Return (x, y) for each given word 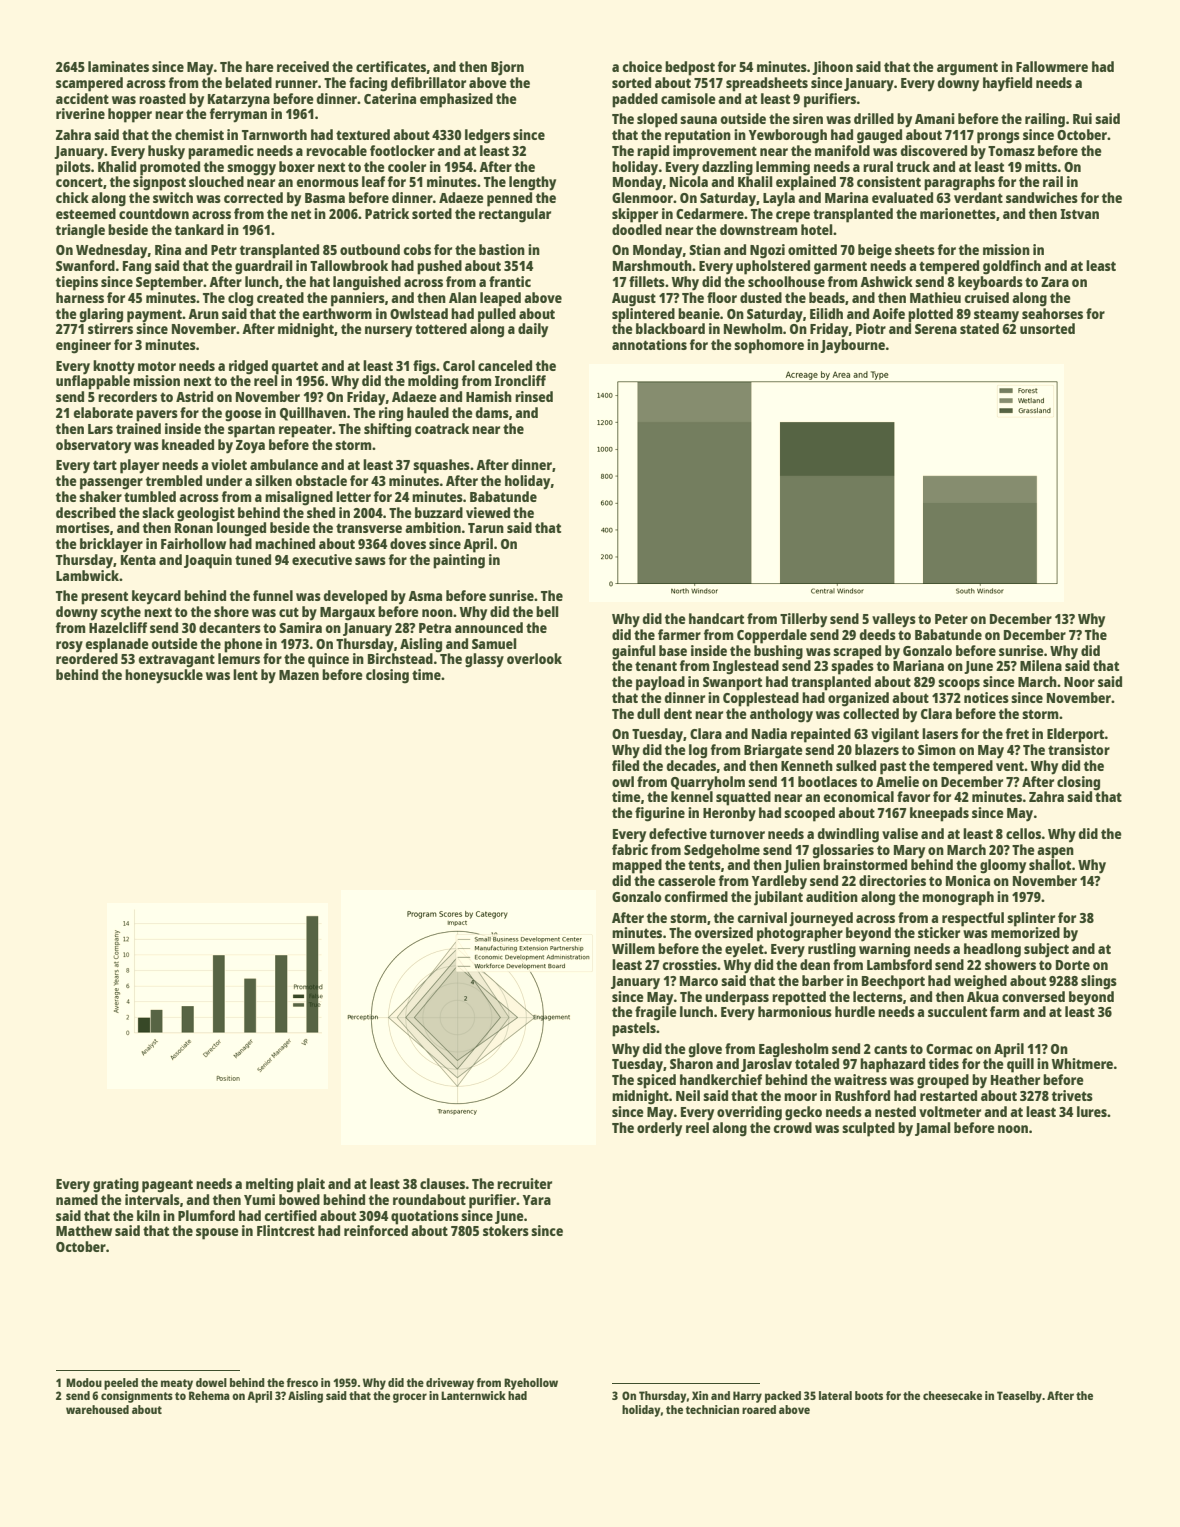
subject (1046, 950)
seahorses (1052, 313)
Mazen (299, 675)
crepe (793, 217)
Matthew (84, 1230)
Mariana (918, 665)
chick (72, 197)
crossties (689, 964)
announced (489, 627)
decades (691, 765)
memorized (1025, 932)
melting (269, 1185)
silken (273, 480)
